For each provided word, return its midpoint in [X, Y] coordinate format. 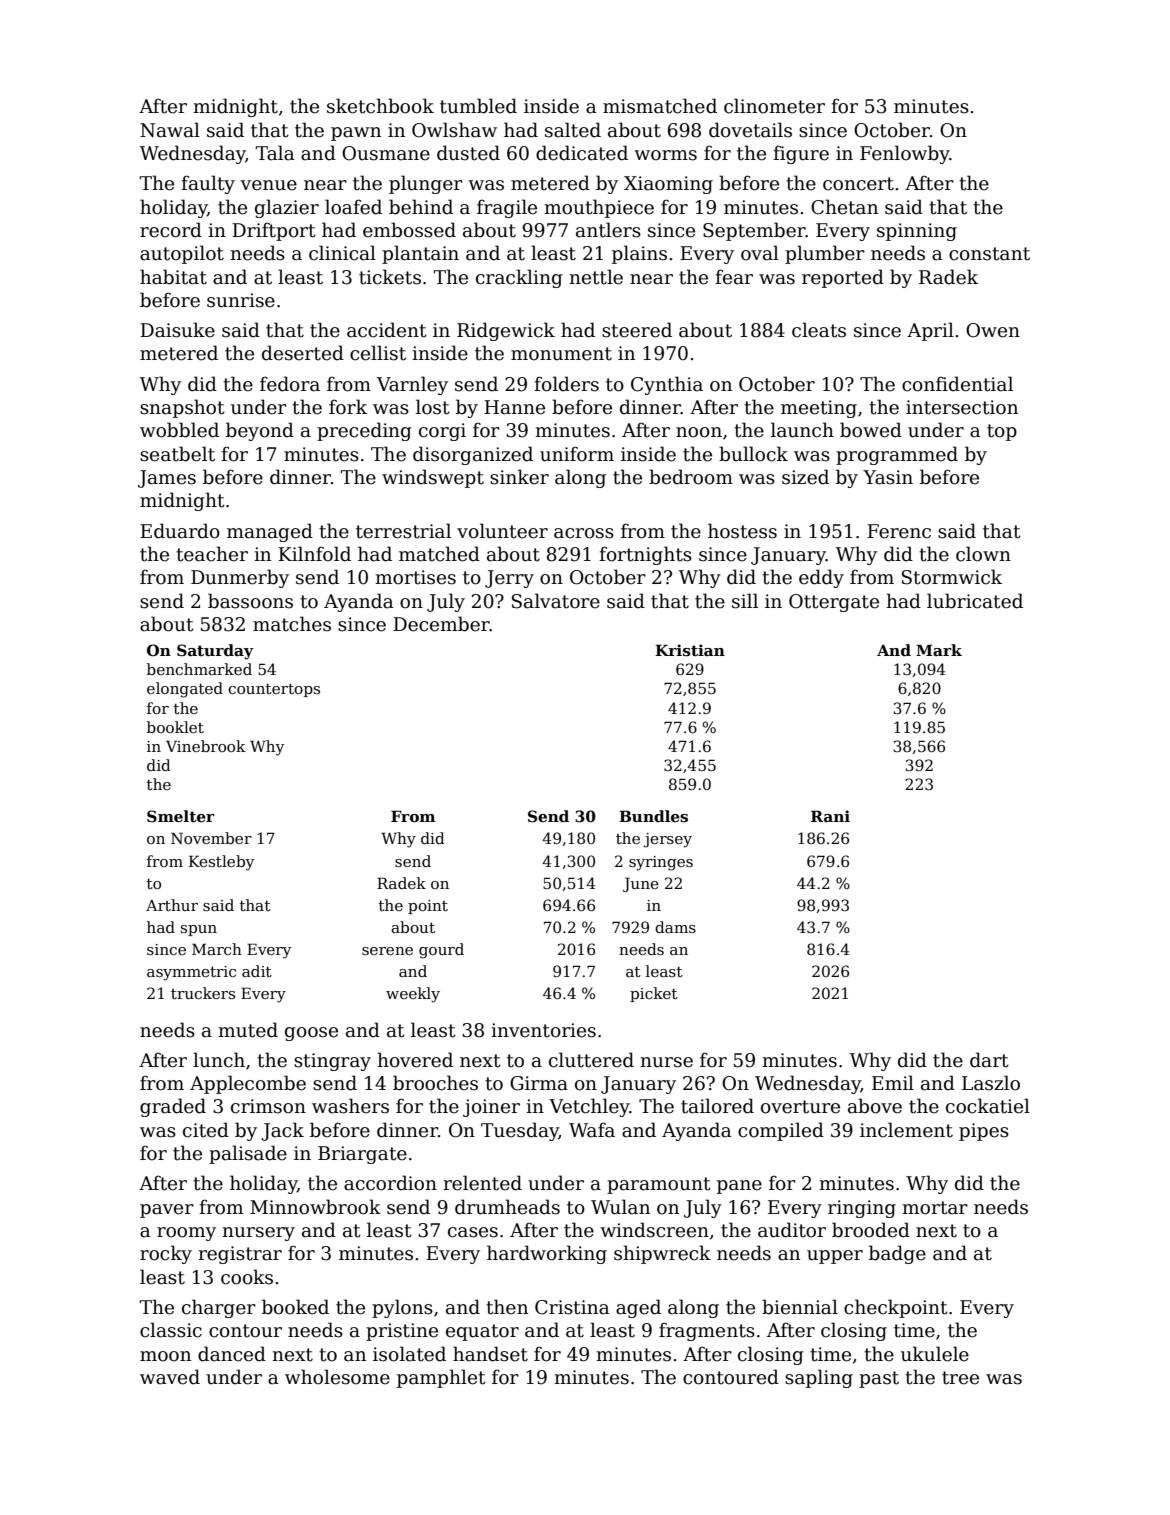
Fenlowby [905, 154]
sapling [819, 1378]
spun [199, 930]
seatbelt [177, 454]
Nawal [170, 130]
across [584, 533]
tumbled [478, 106]
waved [170, 1377]
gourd [441, 951]
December [441, 624]
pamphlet [441, 1378]
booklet [175, 727]
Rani [830, 816]
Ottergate [834, 603]
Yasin [888, 477]
